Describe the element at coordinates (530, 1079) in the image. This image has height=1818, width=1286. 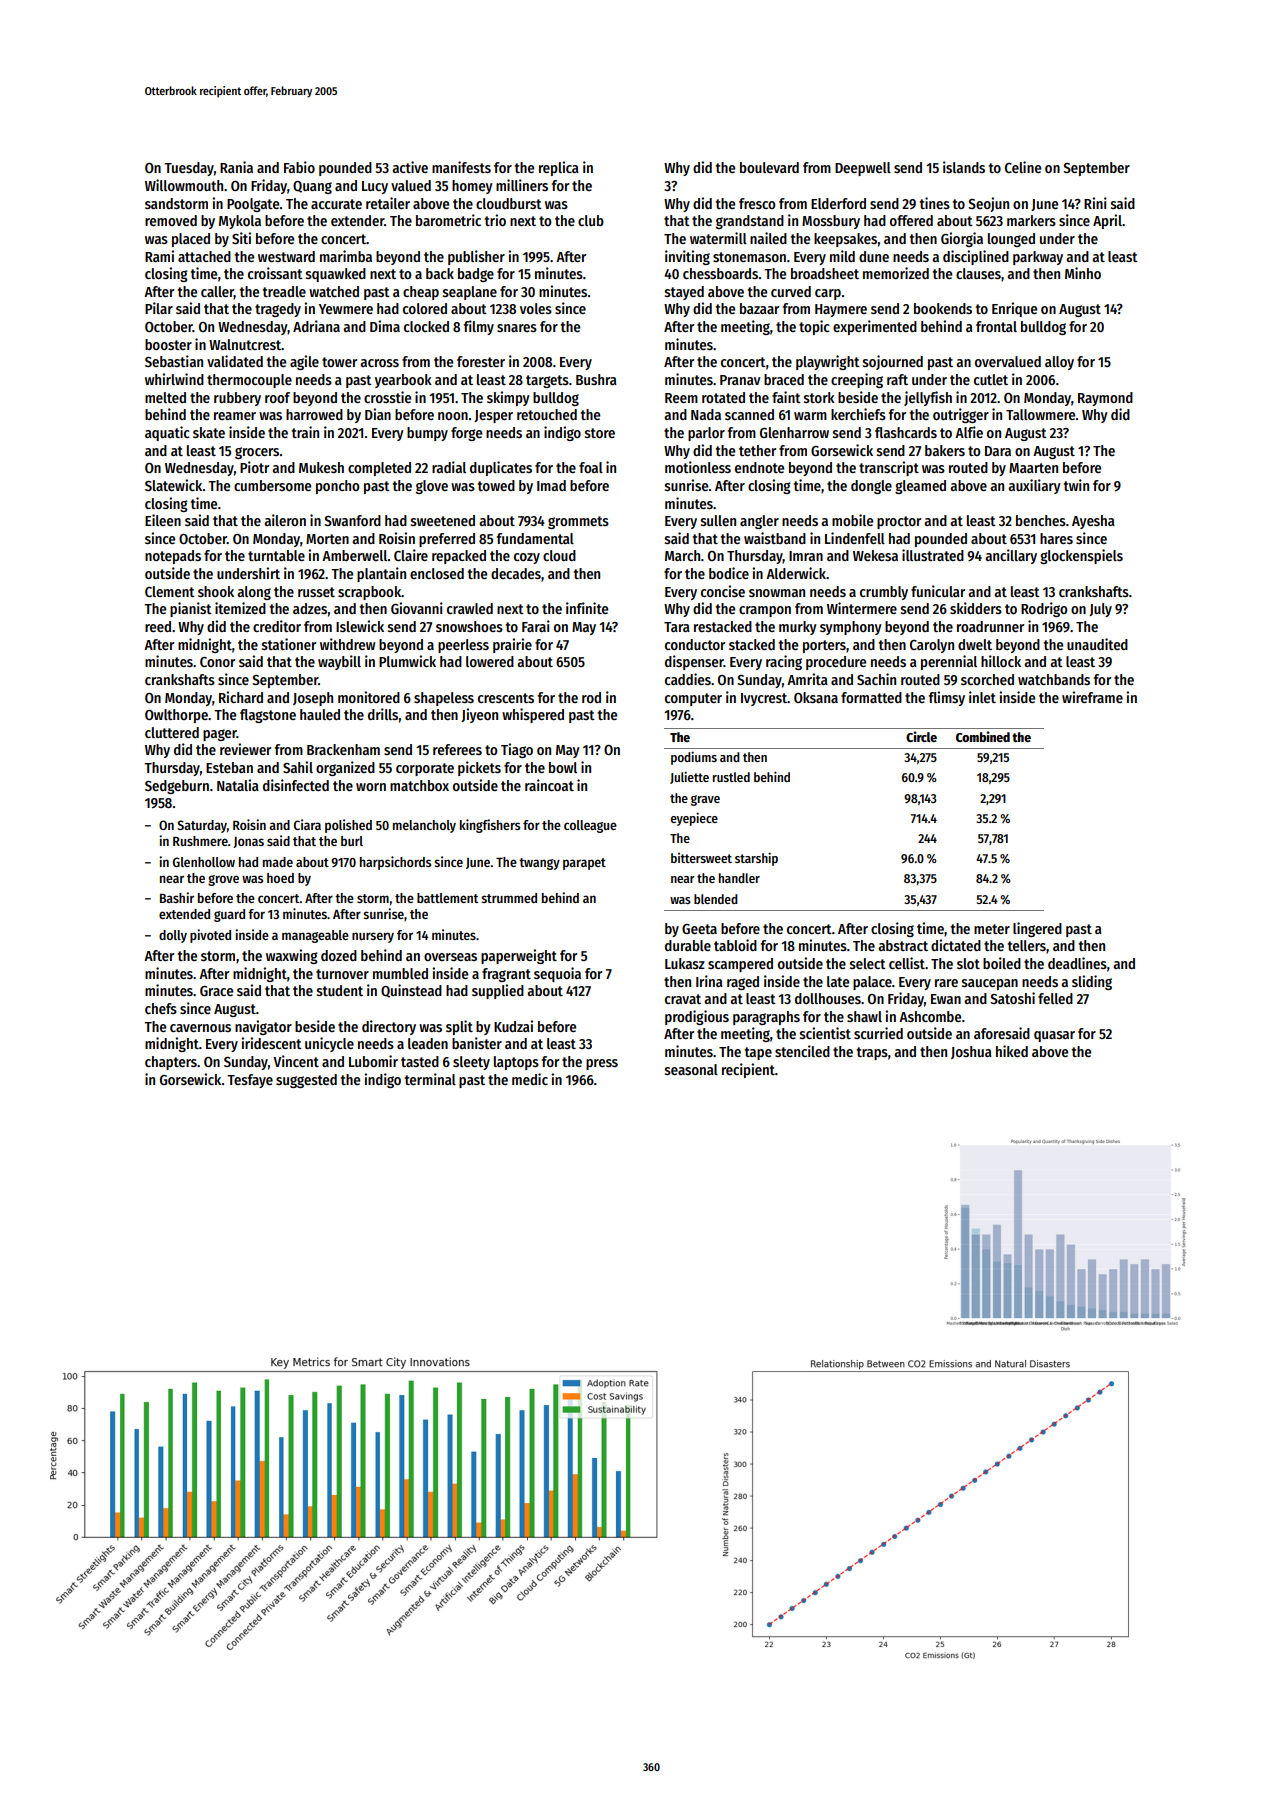
I see `medic` at that location.
